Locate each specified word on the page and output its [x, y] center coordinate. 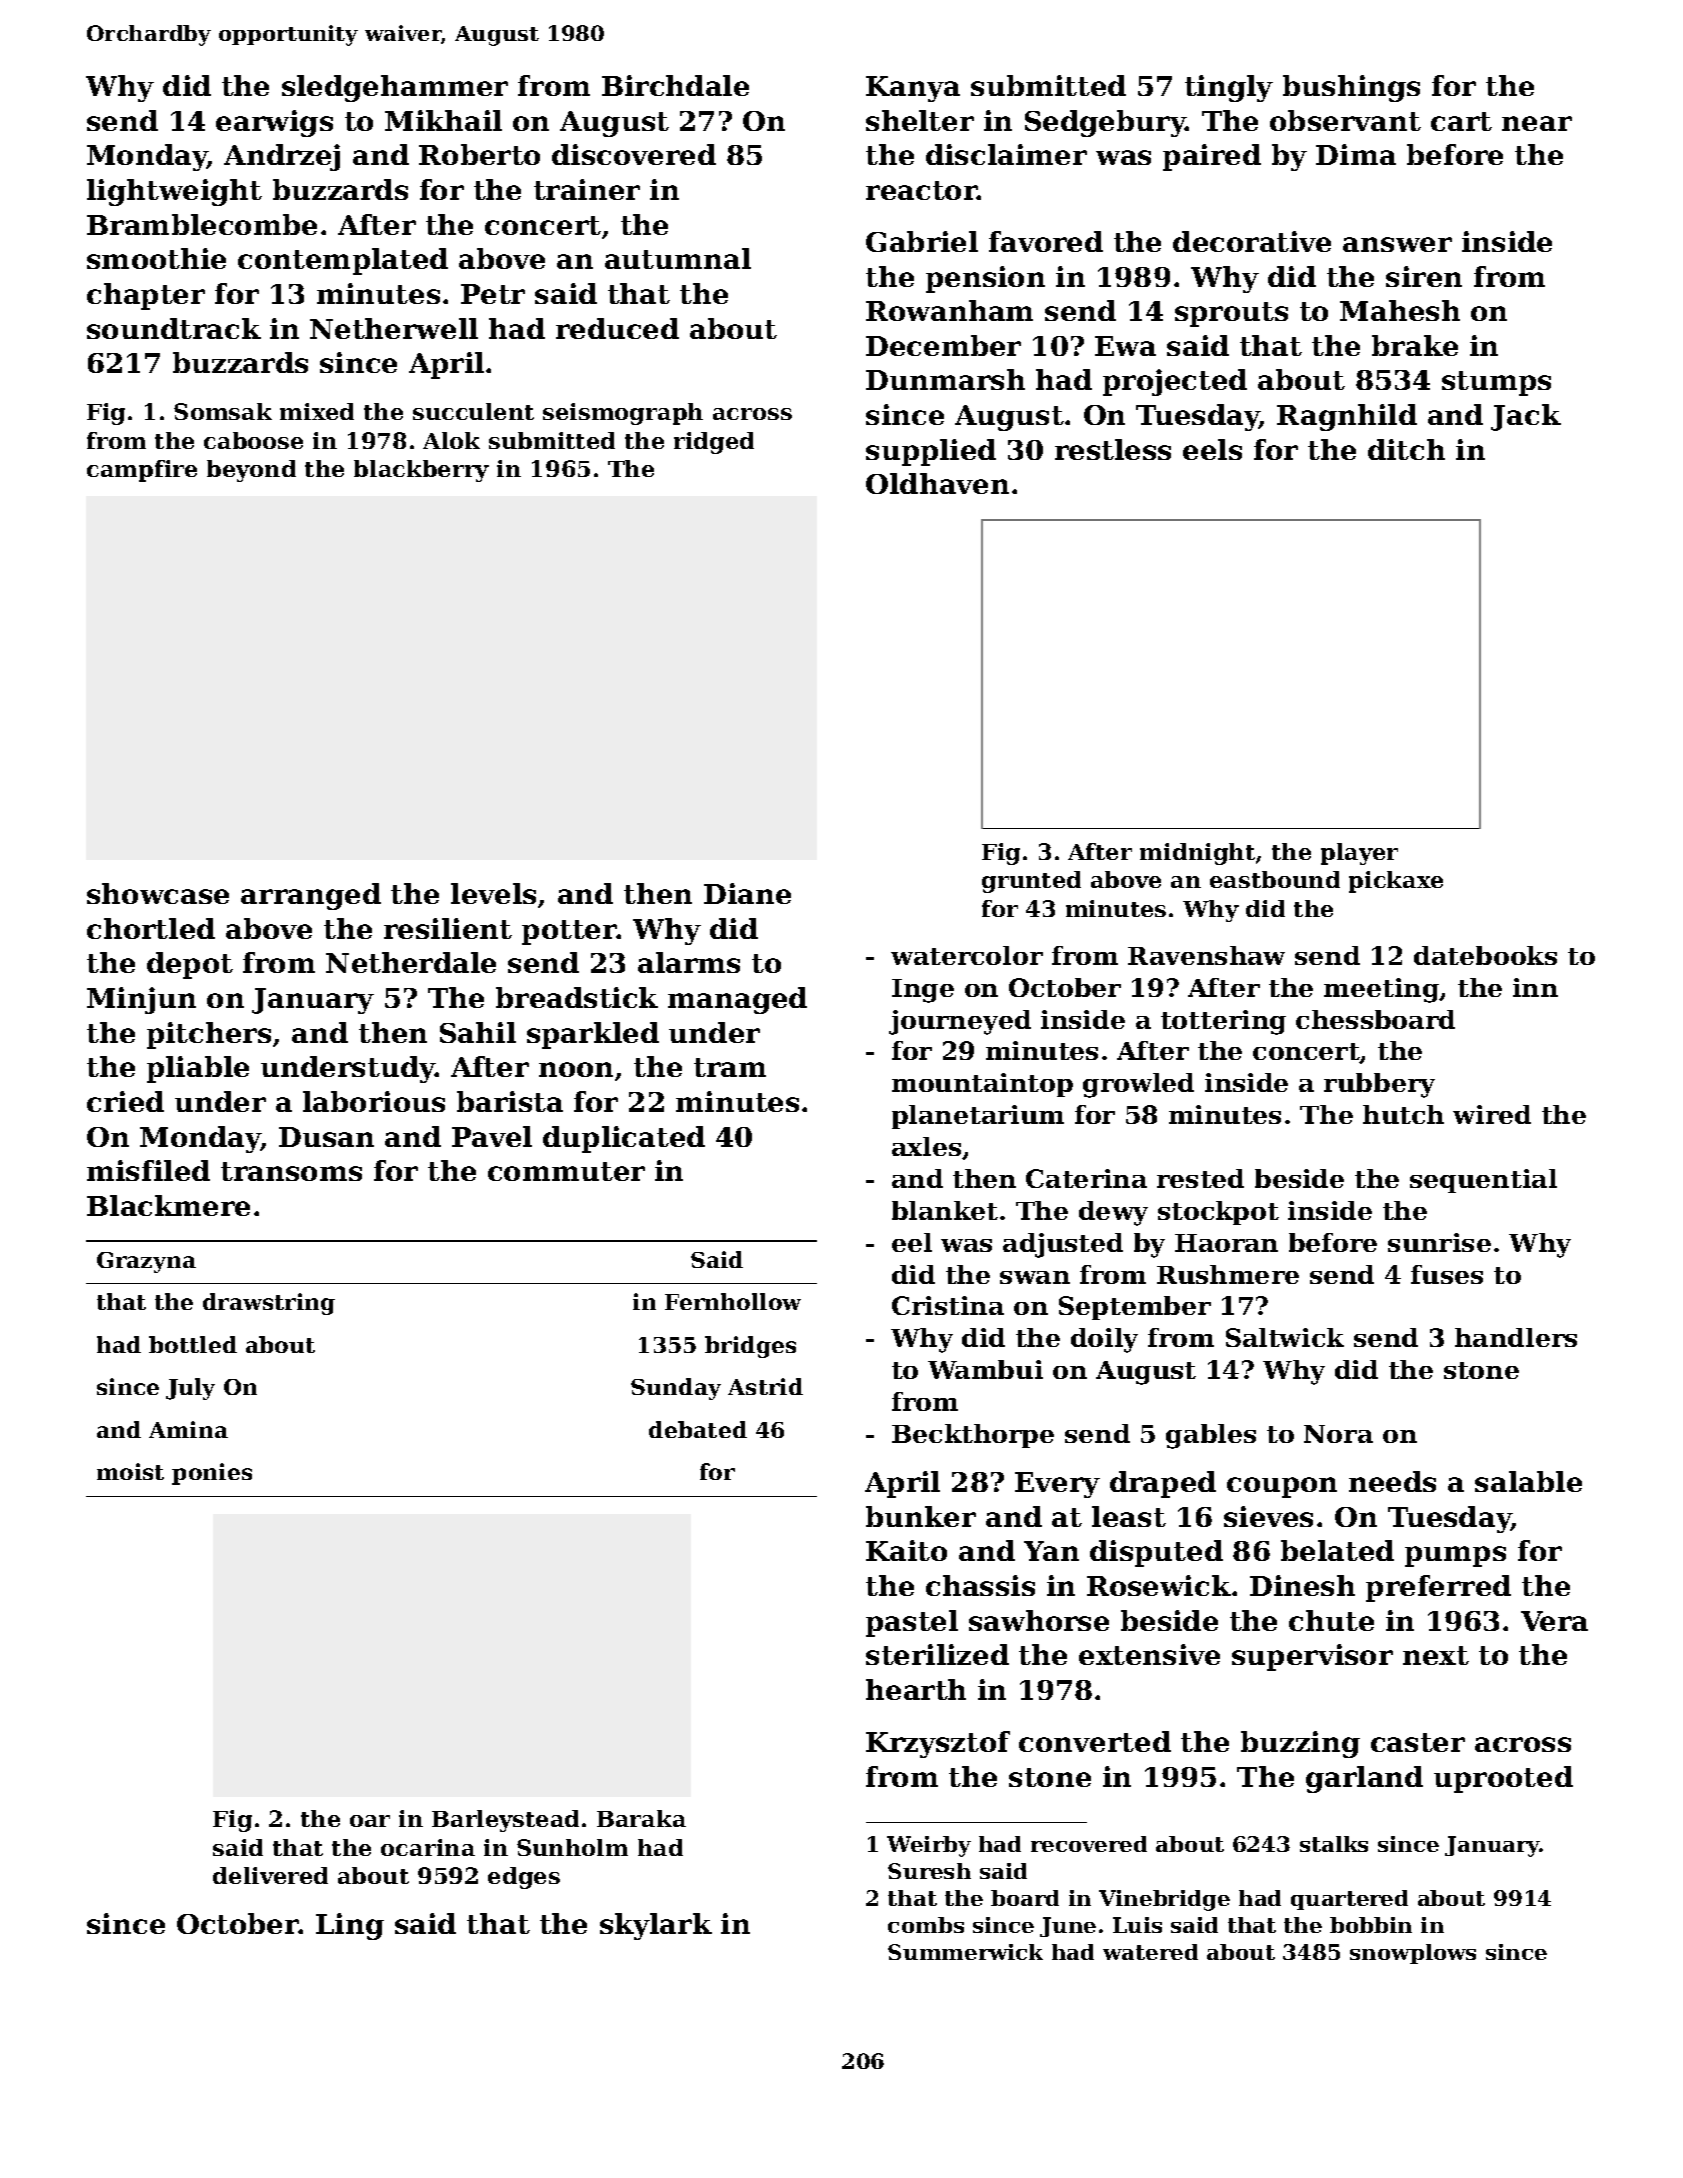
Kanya [913, 89]
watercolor [967, 955]
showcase [158, 893]
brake [1415, 345]
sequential [1483, 1181]
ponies [212, 1474]
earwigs [274, 123]
